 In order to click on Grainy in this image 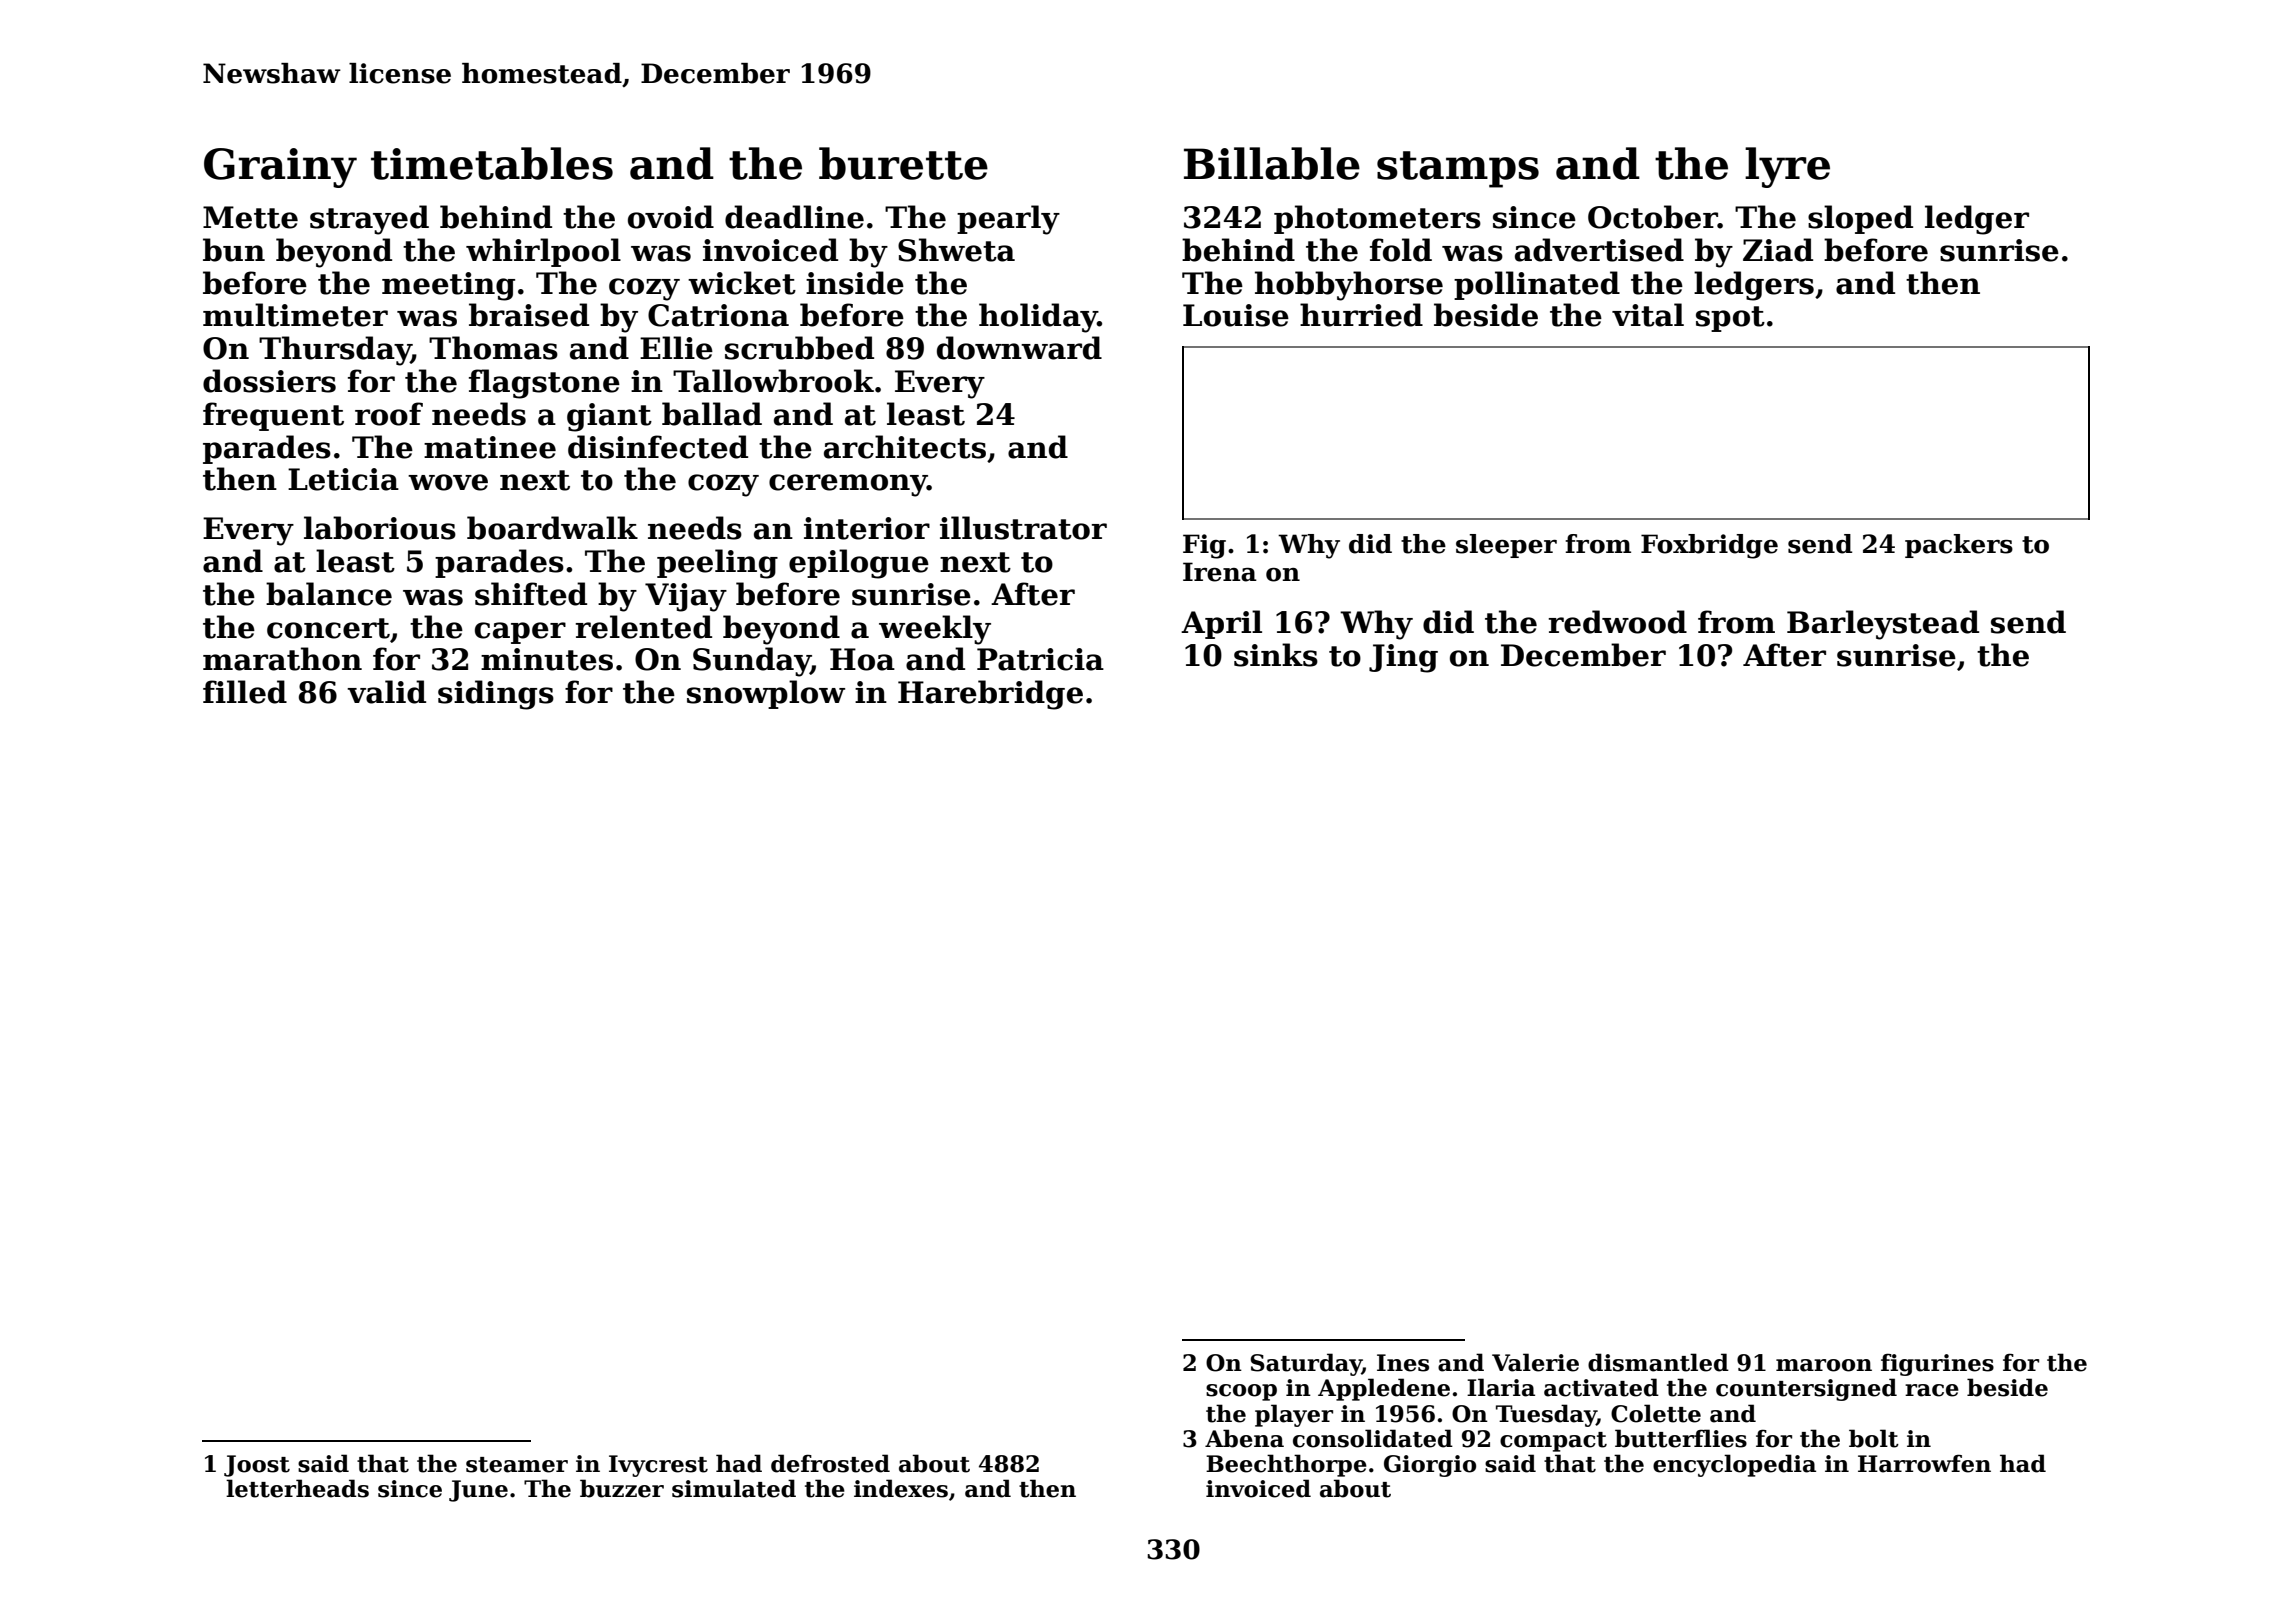, I will do `click(280, 168)`.
